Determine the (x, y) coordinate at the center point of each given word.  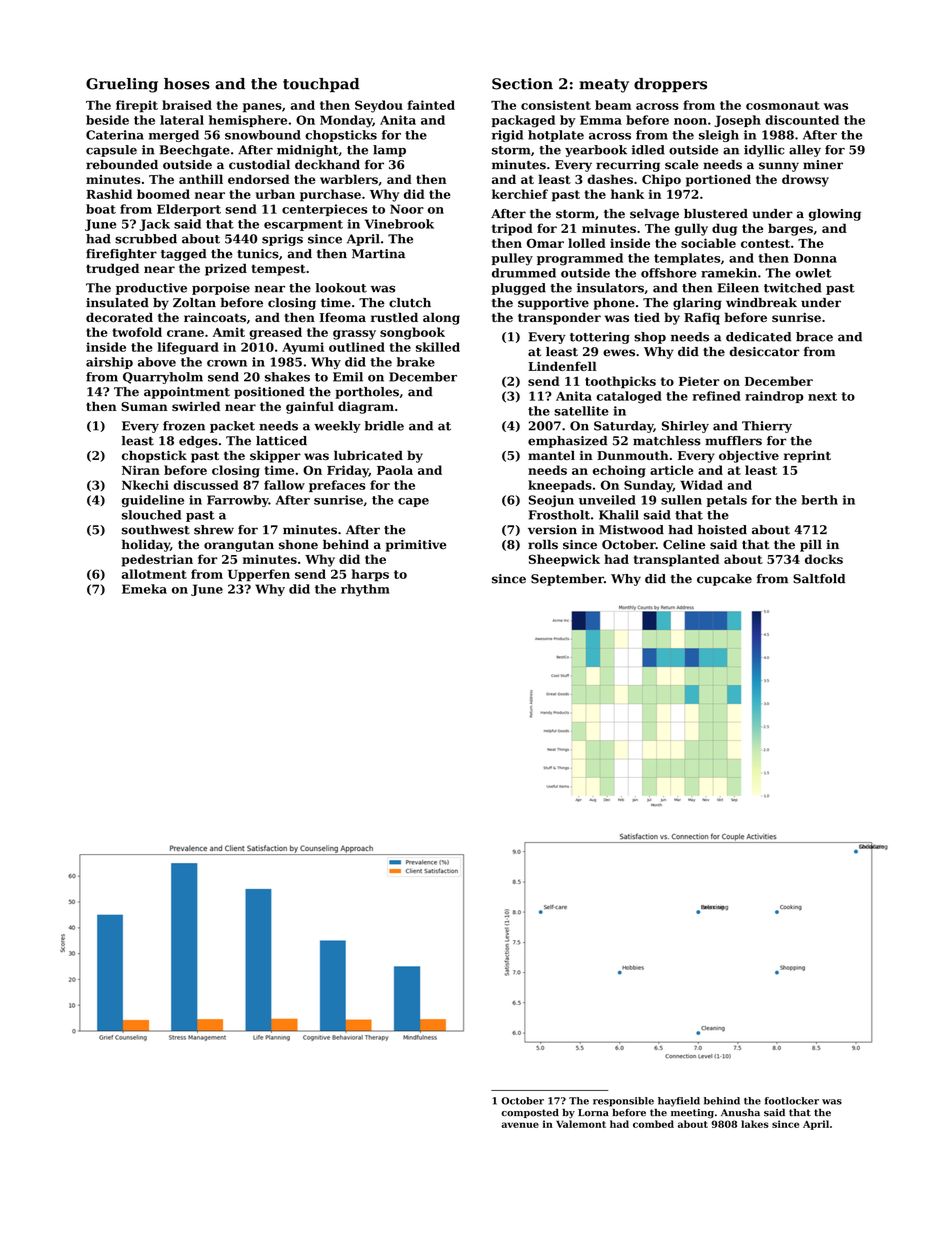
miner (823, 165)
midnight (307, 151)
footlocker (792, 1101)
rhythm (365, 590)
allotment (154, 574)
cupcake (724, 580)
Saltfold (819, 579)
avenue (520, 1125)
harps (370, 575)
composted (530, 1113)
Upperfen (259, 575)
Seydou (379, 106)
